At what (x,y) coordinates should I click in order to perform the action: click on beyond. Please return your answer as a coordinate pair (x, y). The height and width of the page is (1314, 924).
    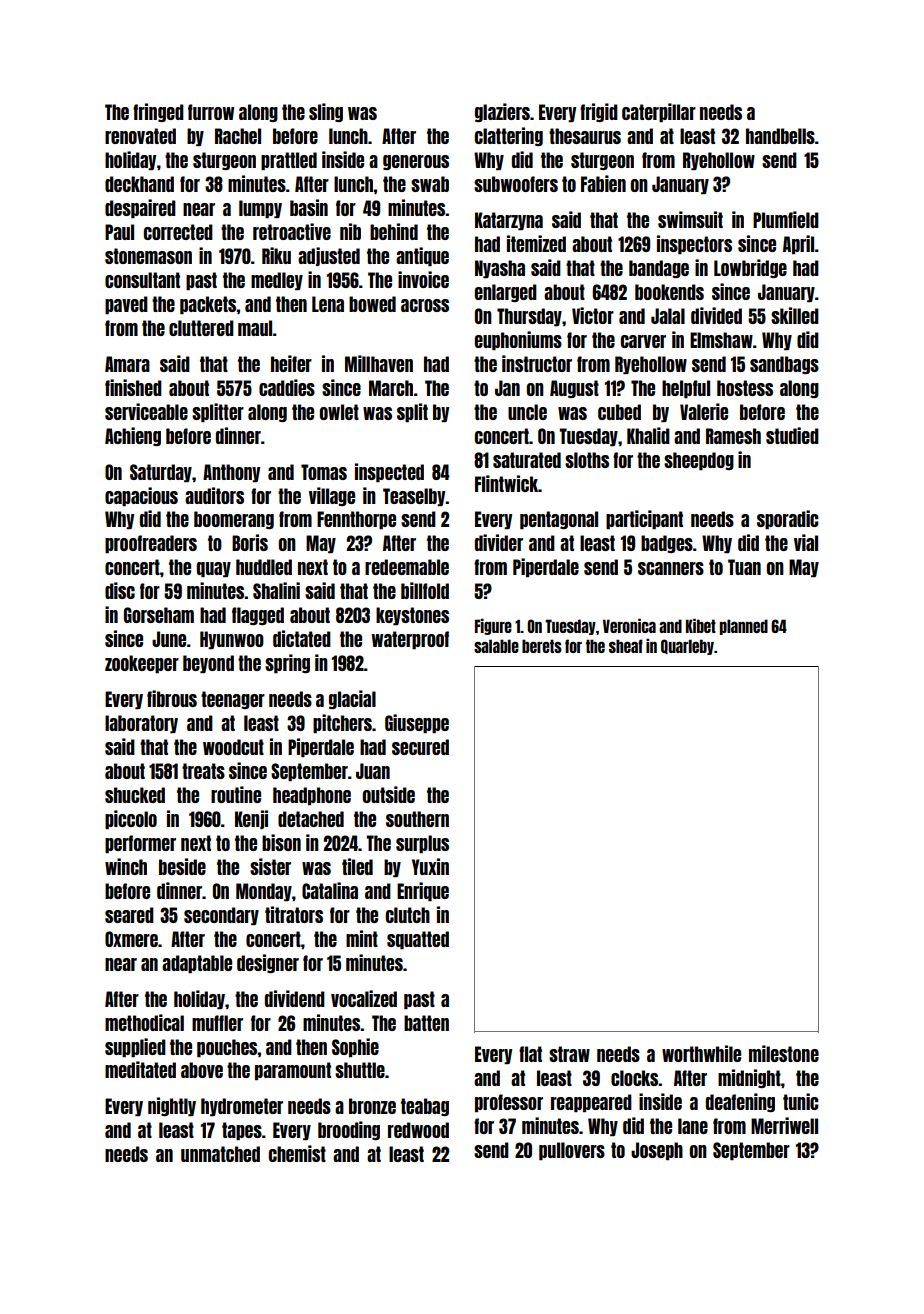
    Looking at the image, I should click on (208, 664).
